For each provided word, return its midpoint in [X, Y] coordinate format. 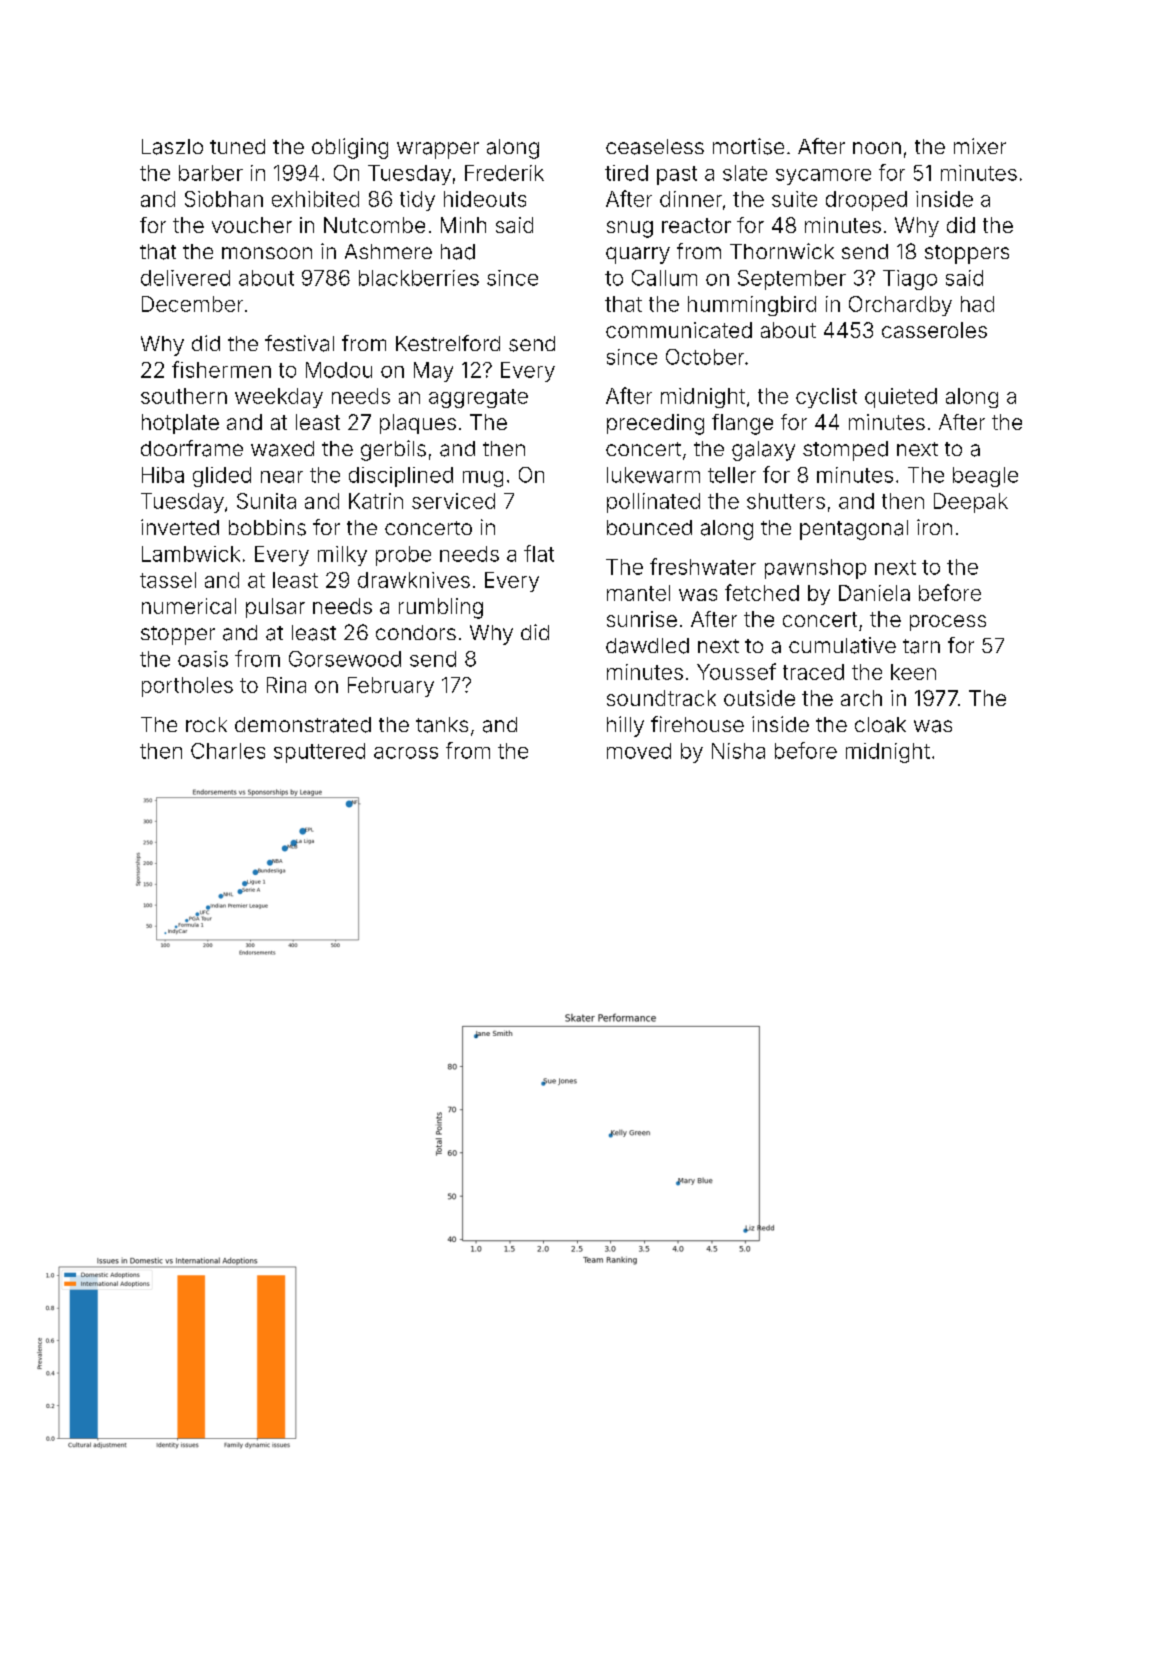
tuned [237, 146]
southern [184, 396]
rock [206, 724]
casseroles [934, 330]
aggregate [478, 398]
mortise [748, 146]
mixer [980, 146]
